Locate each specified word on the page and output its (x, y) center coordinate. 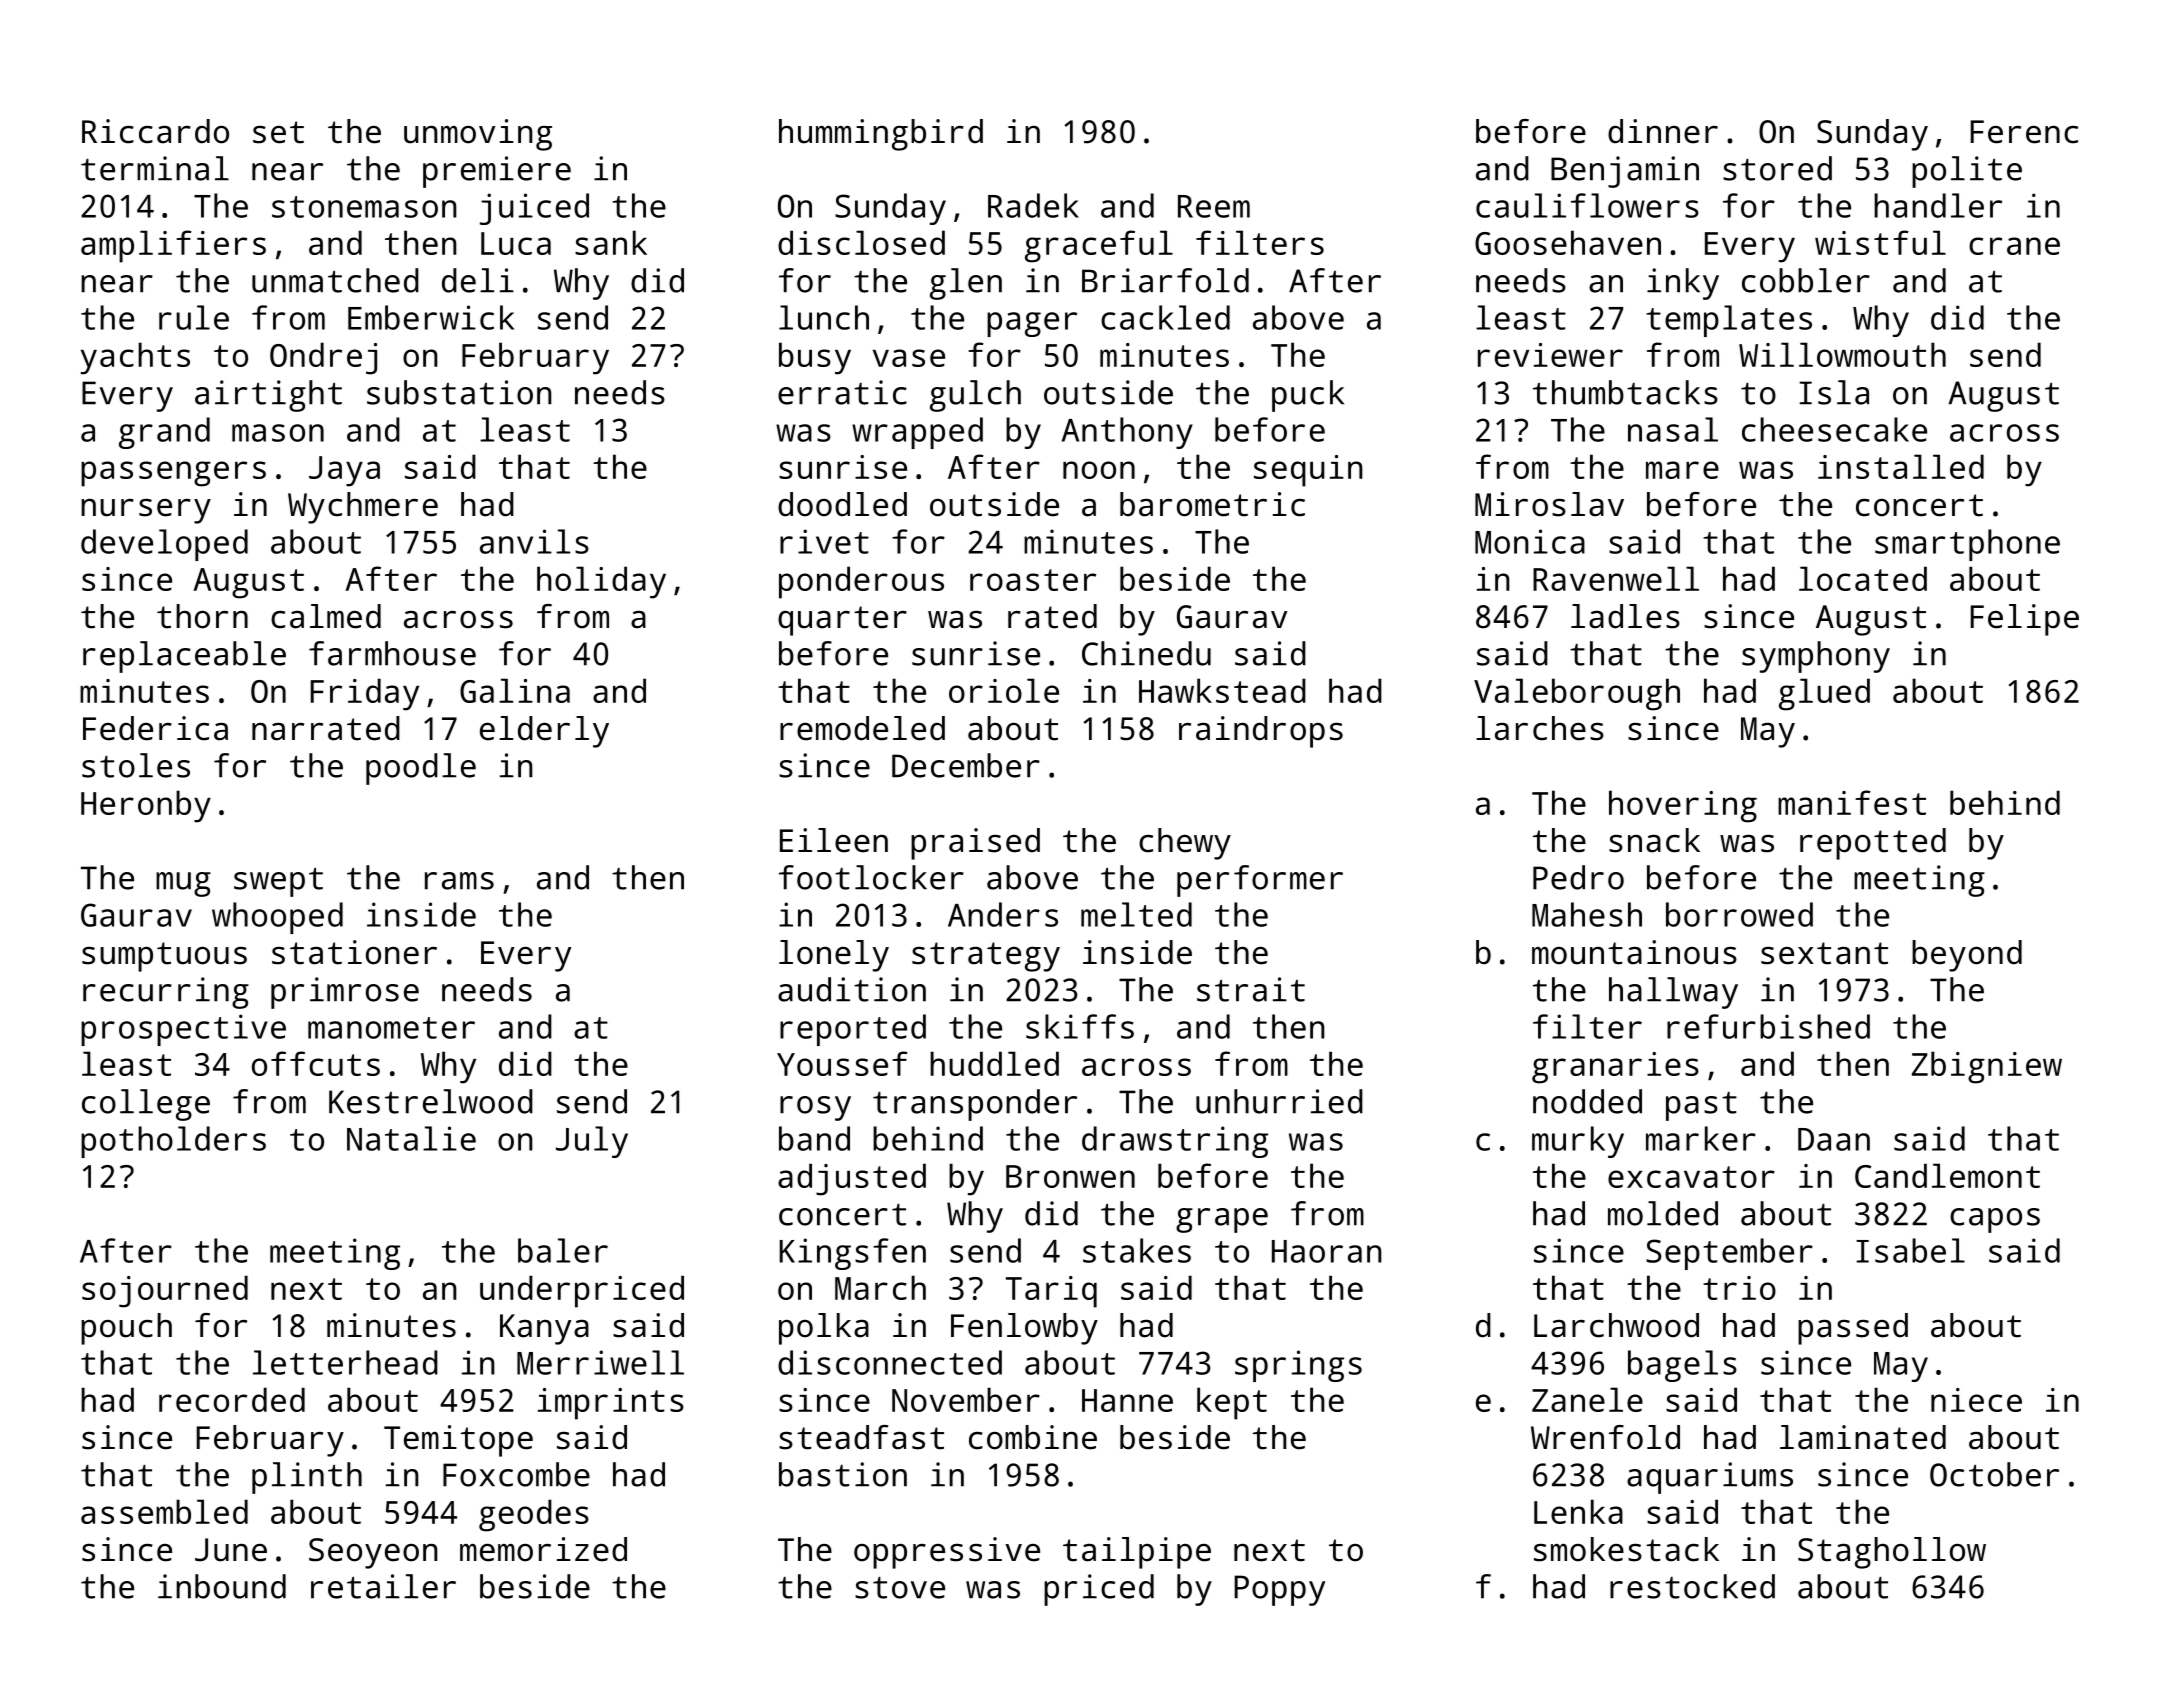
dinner (1663, 131)
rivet (824, 541)
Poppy (1279, 1590)
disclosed (861, 242)
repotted (1873, 844)
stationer (354, 952)
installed (1901, 466)
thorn (202, 616)
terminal (155, 168)
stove (900, 1588)
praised (975, 844)
